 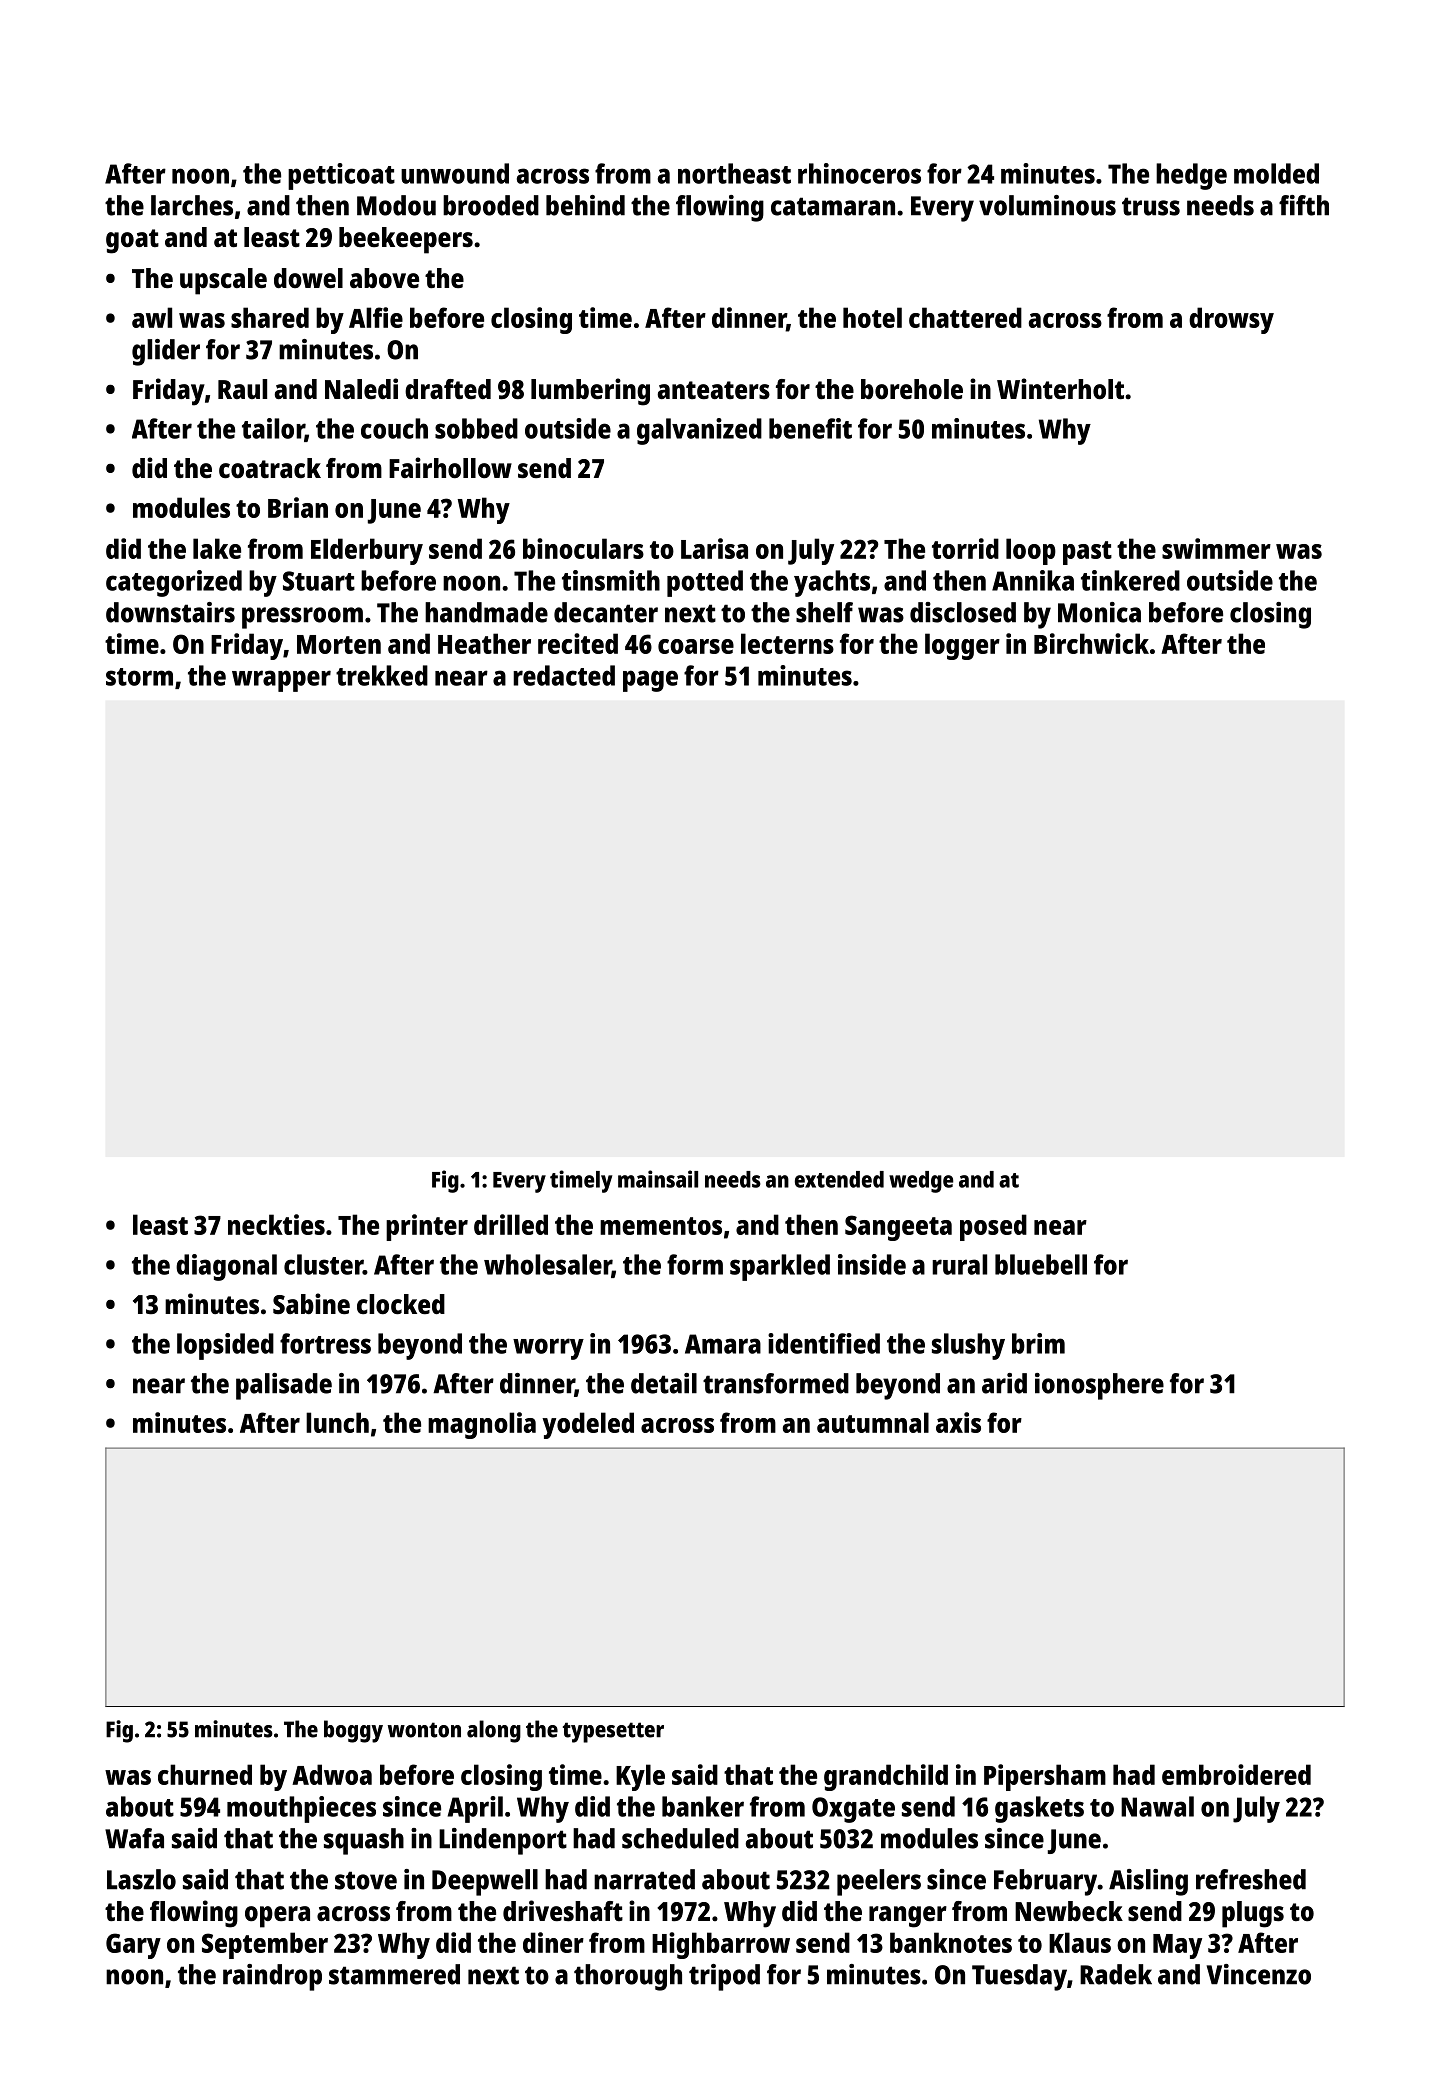 I want to click on binoculars, so click(x=583, y=548).
